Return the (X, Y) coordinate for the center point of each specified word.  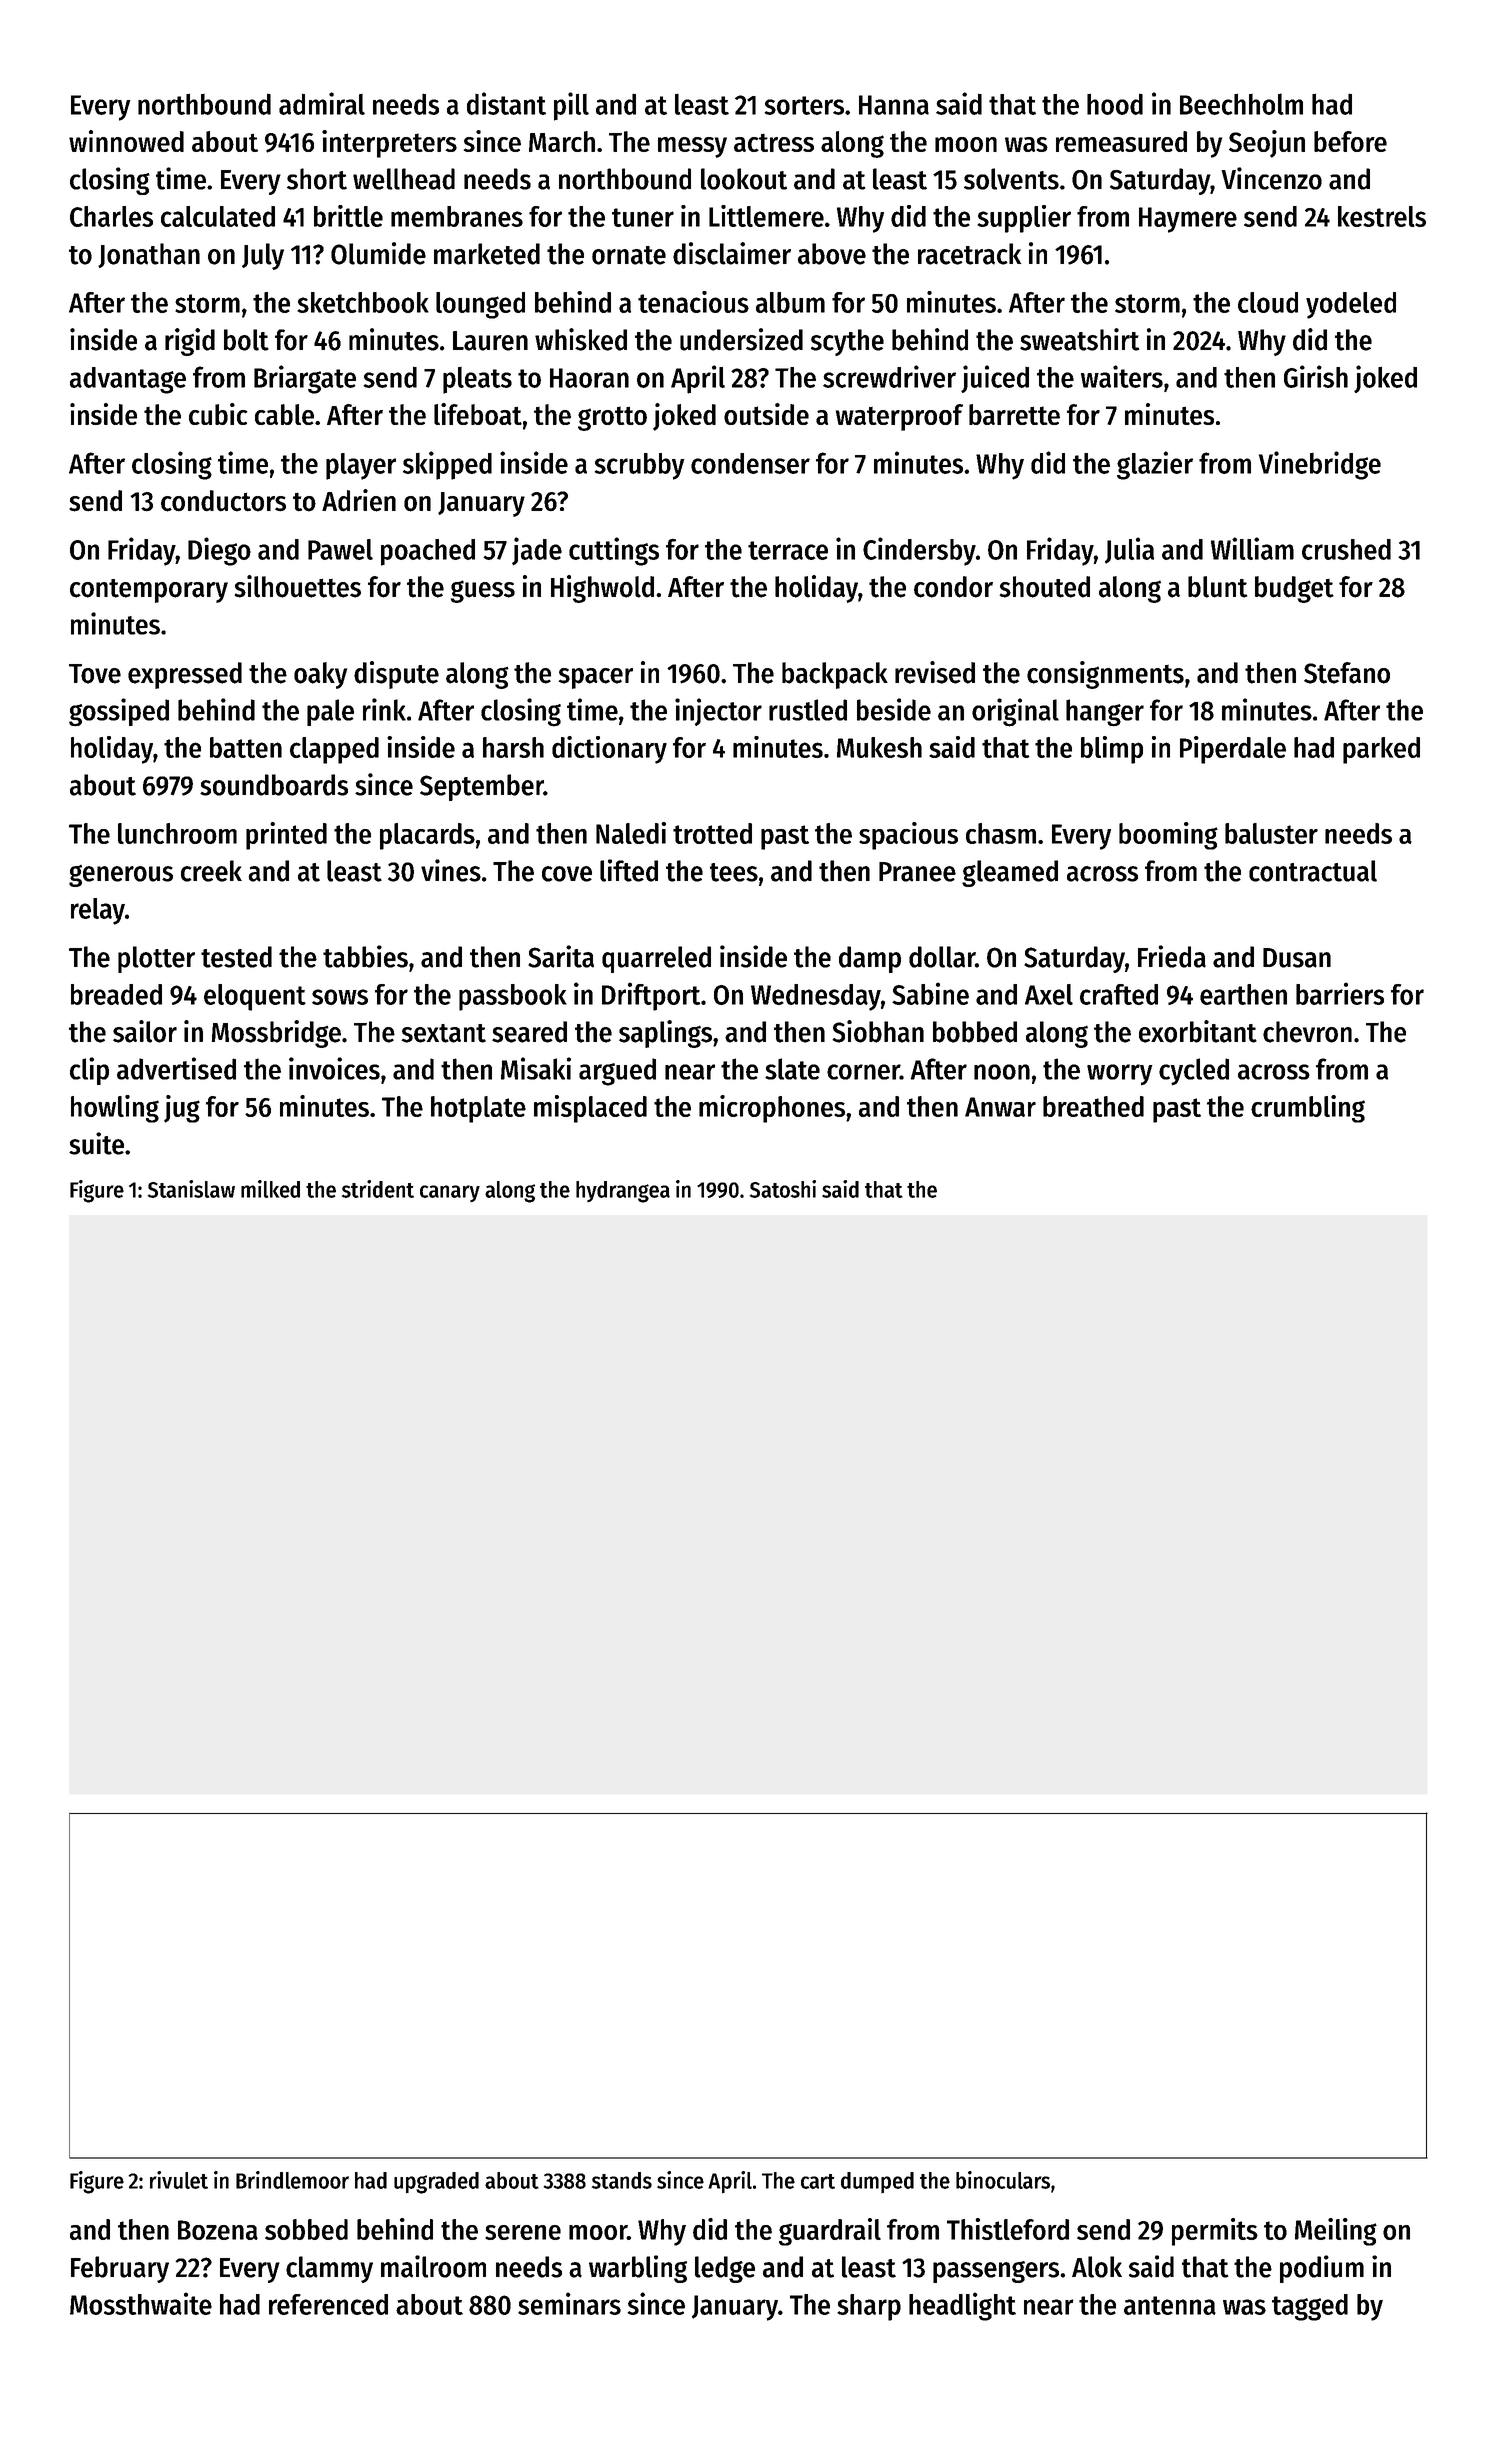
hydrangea (623, 1192)
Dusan (1297, 958)
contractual (1313, 871)
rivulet (179, 2180)
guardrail (830, 2232)
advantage (128, 380)
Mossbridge (276, 1034)
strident (378, 1189)
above (832, 254)
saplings (665, 1034)
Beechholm (1241, 104)
